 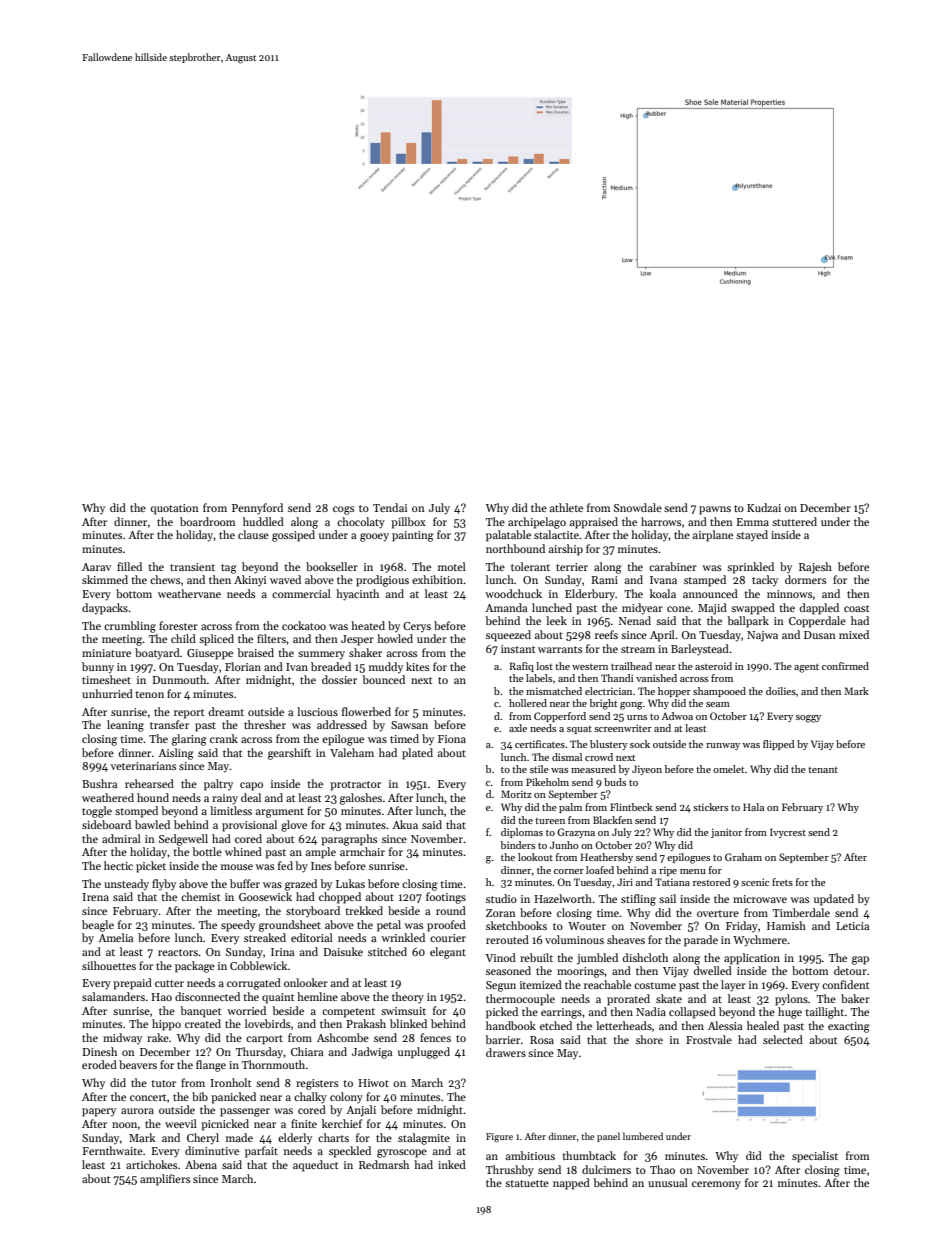 What do you see at coordinates (527, 1183) in the screenshot?
I see `statuette` at bounding box center [527, 1183].
